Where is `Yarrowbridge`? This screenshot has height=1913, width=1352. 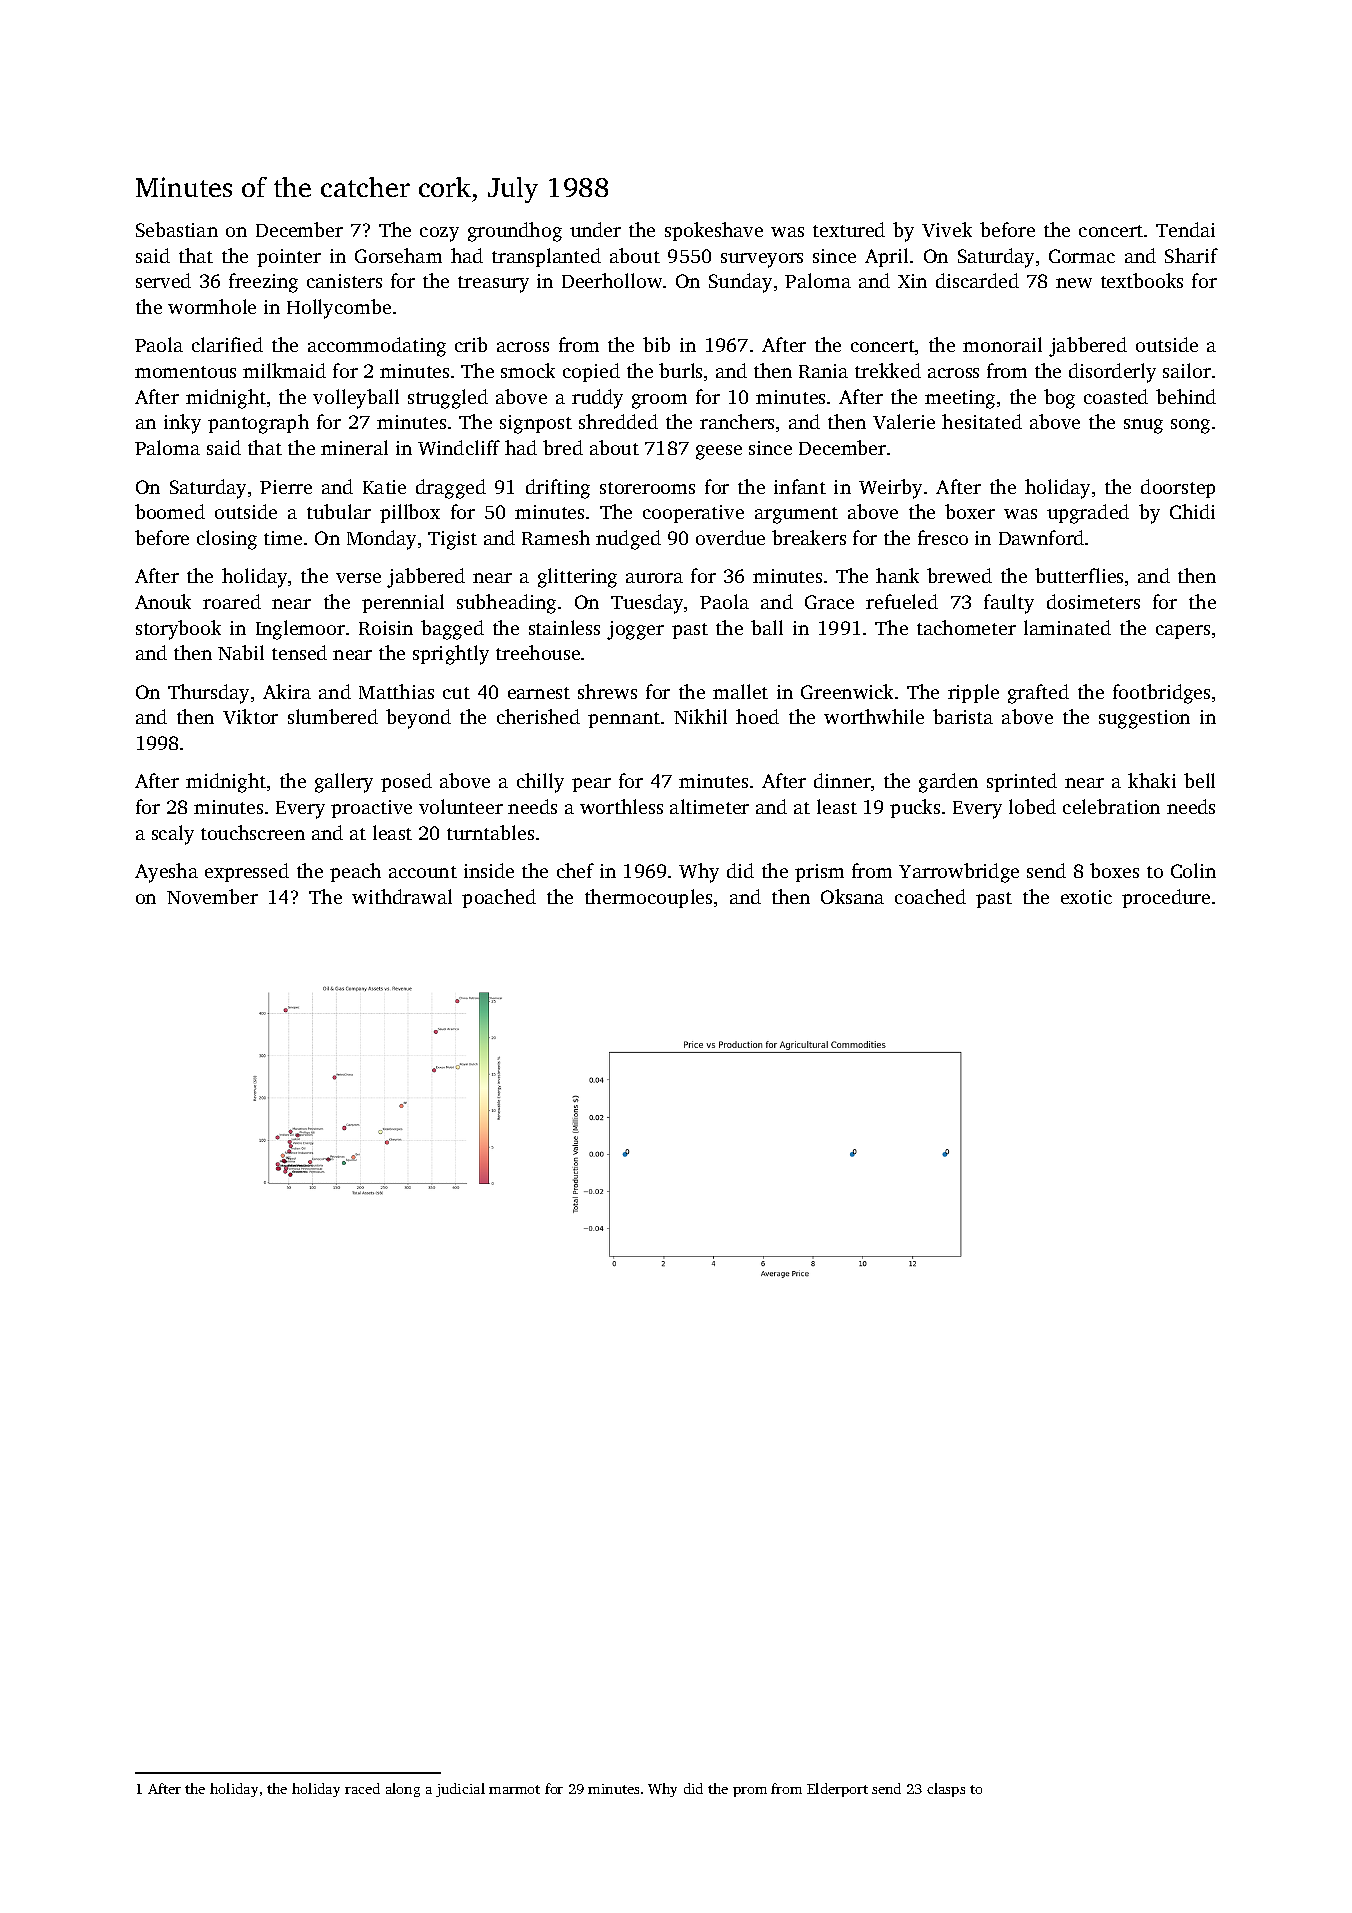
Yarrowbridge is located at coordinates (959, 873).
